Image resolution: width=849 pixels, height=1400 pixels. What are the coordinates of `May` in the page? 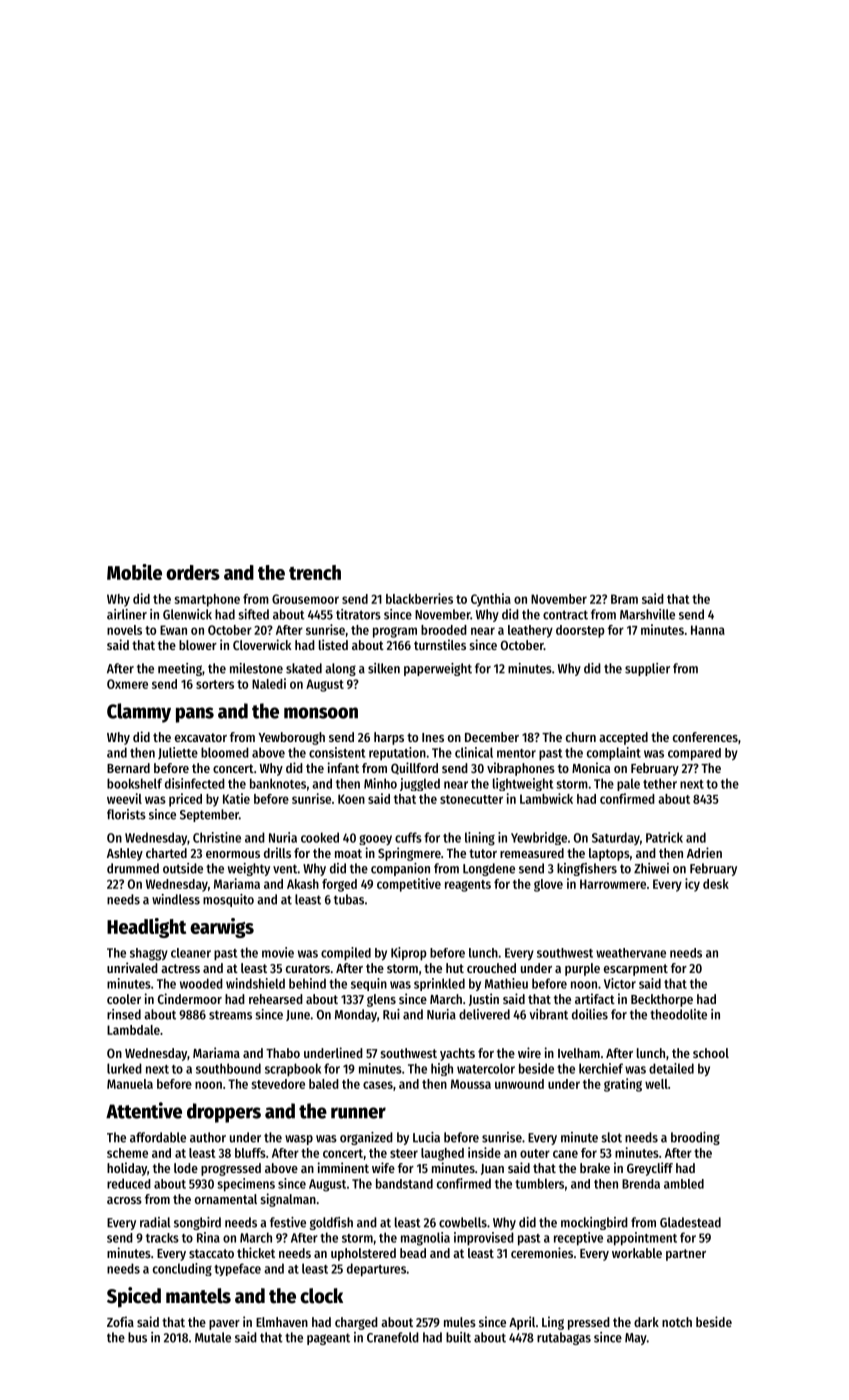 It's located at (636, 1339).
